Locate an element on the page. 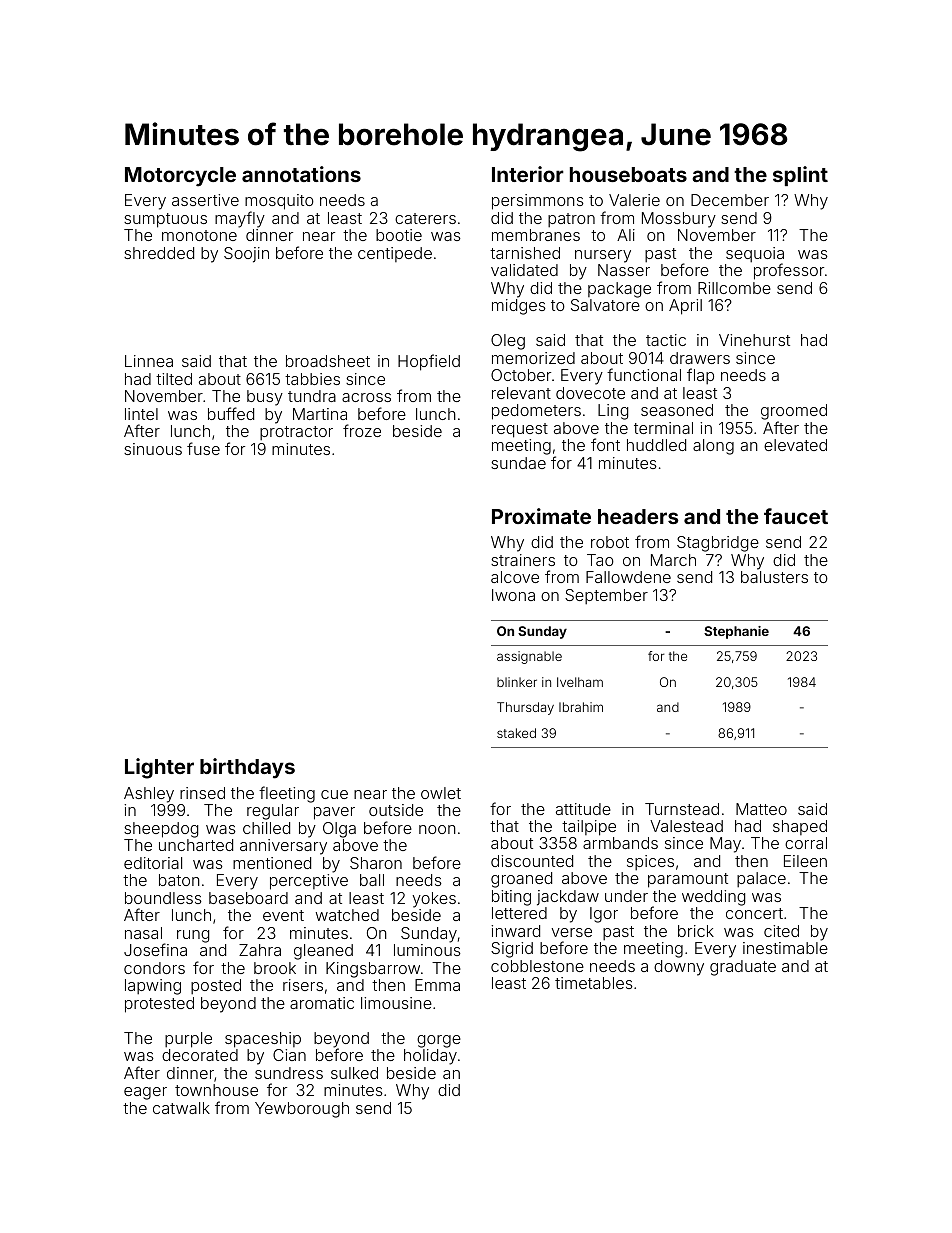  centipede is located at coordinates (395, 254).
